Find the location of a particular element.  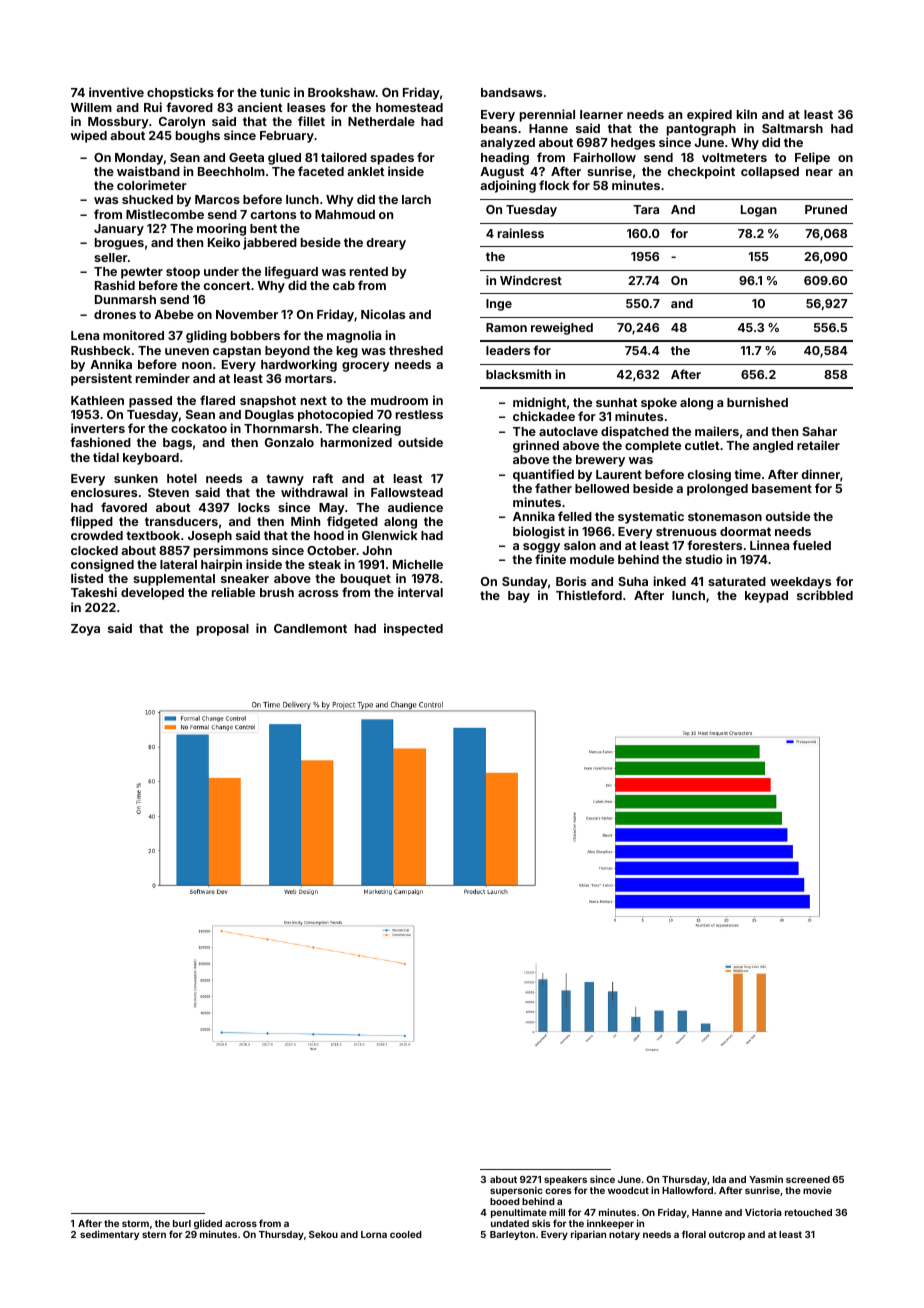

stern is located at coordinates (154, 1234).
